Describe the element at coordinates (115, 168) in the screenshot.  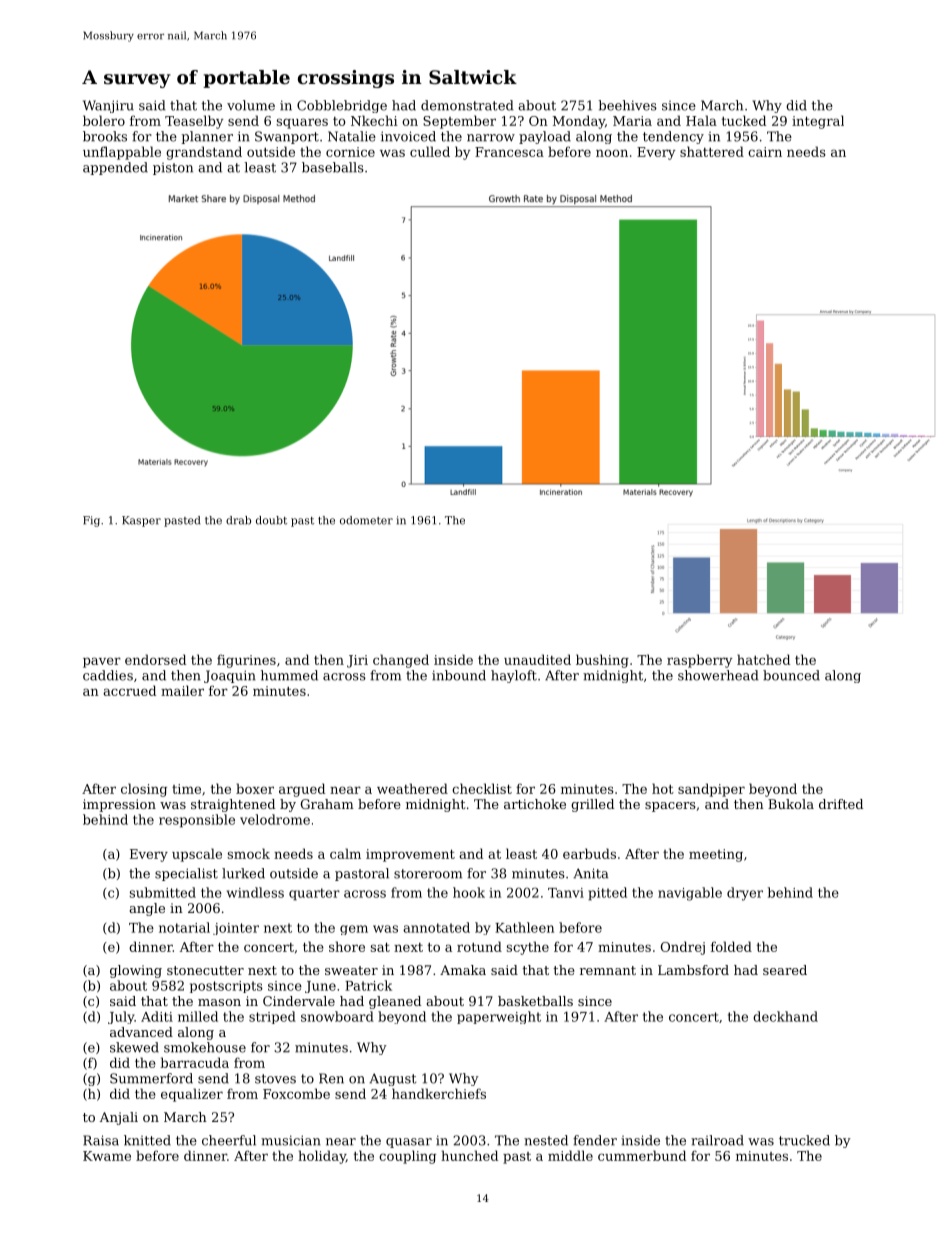
I see `appended` at that location.
